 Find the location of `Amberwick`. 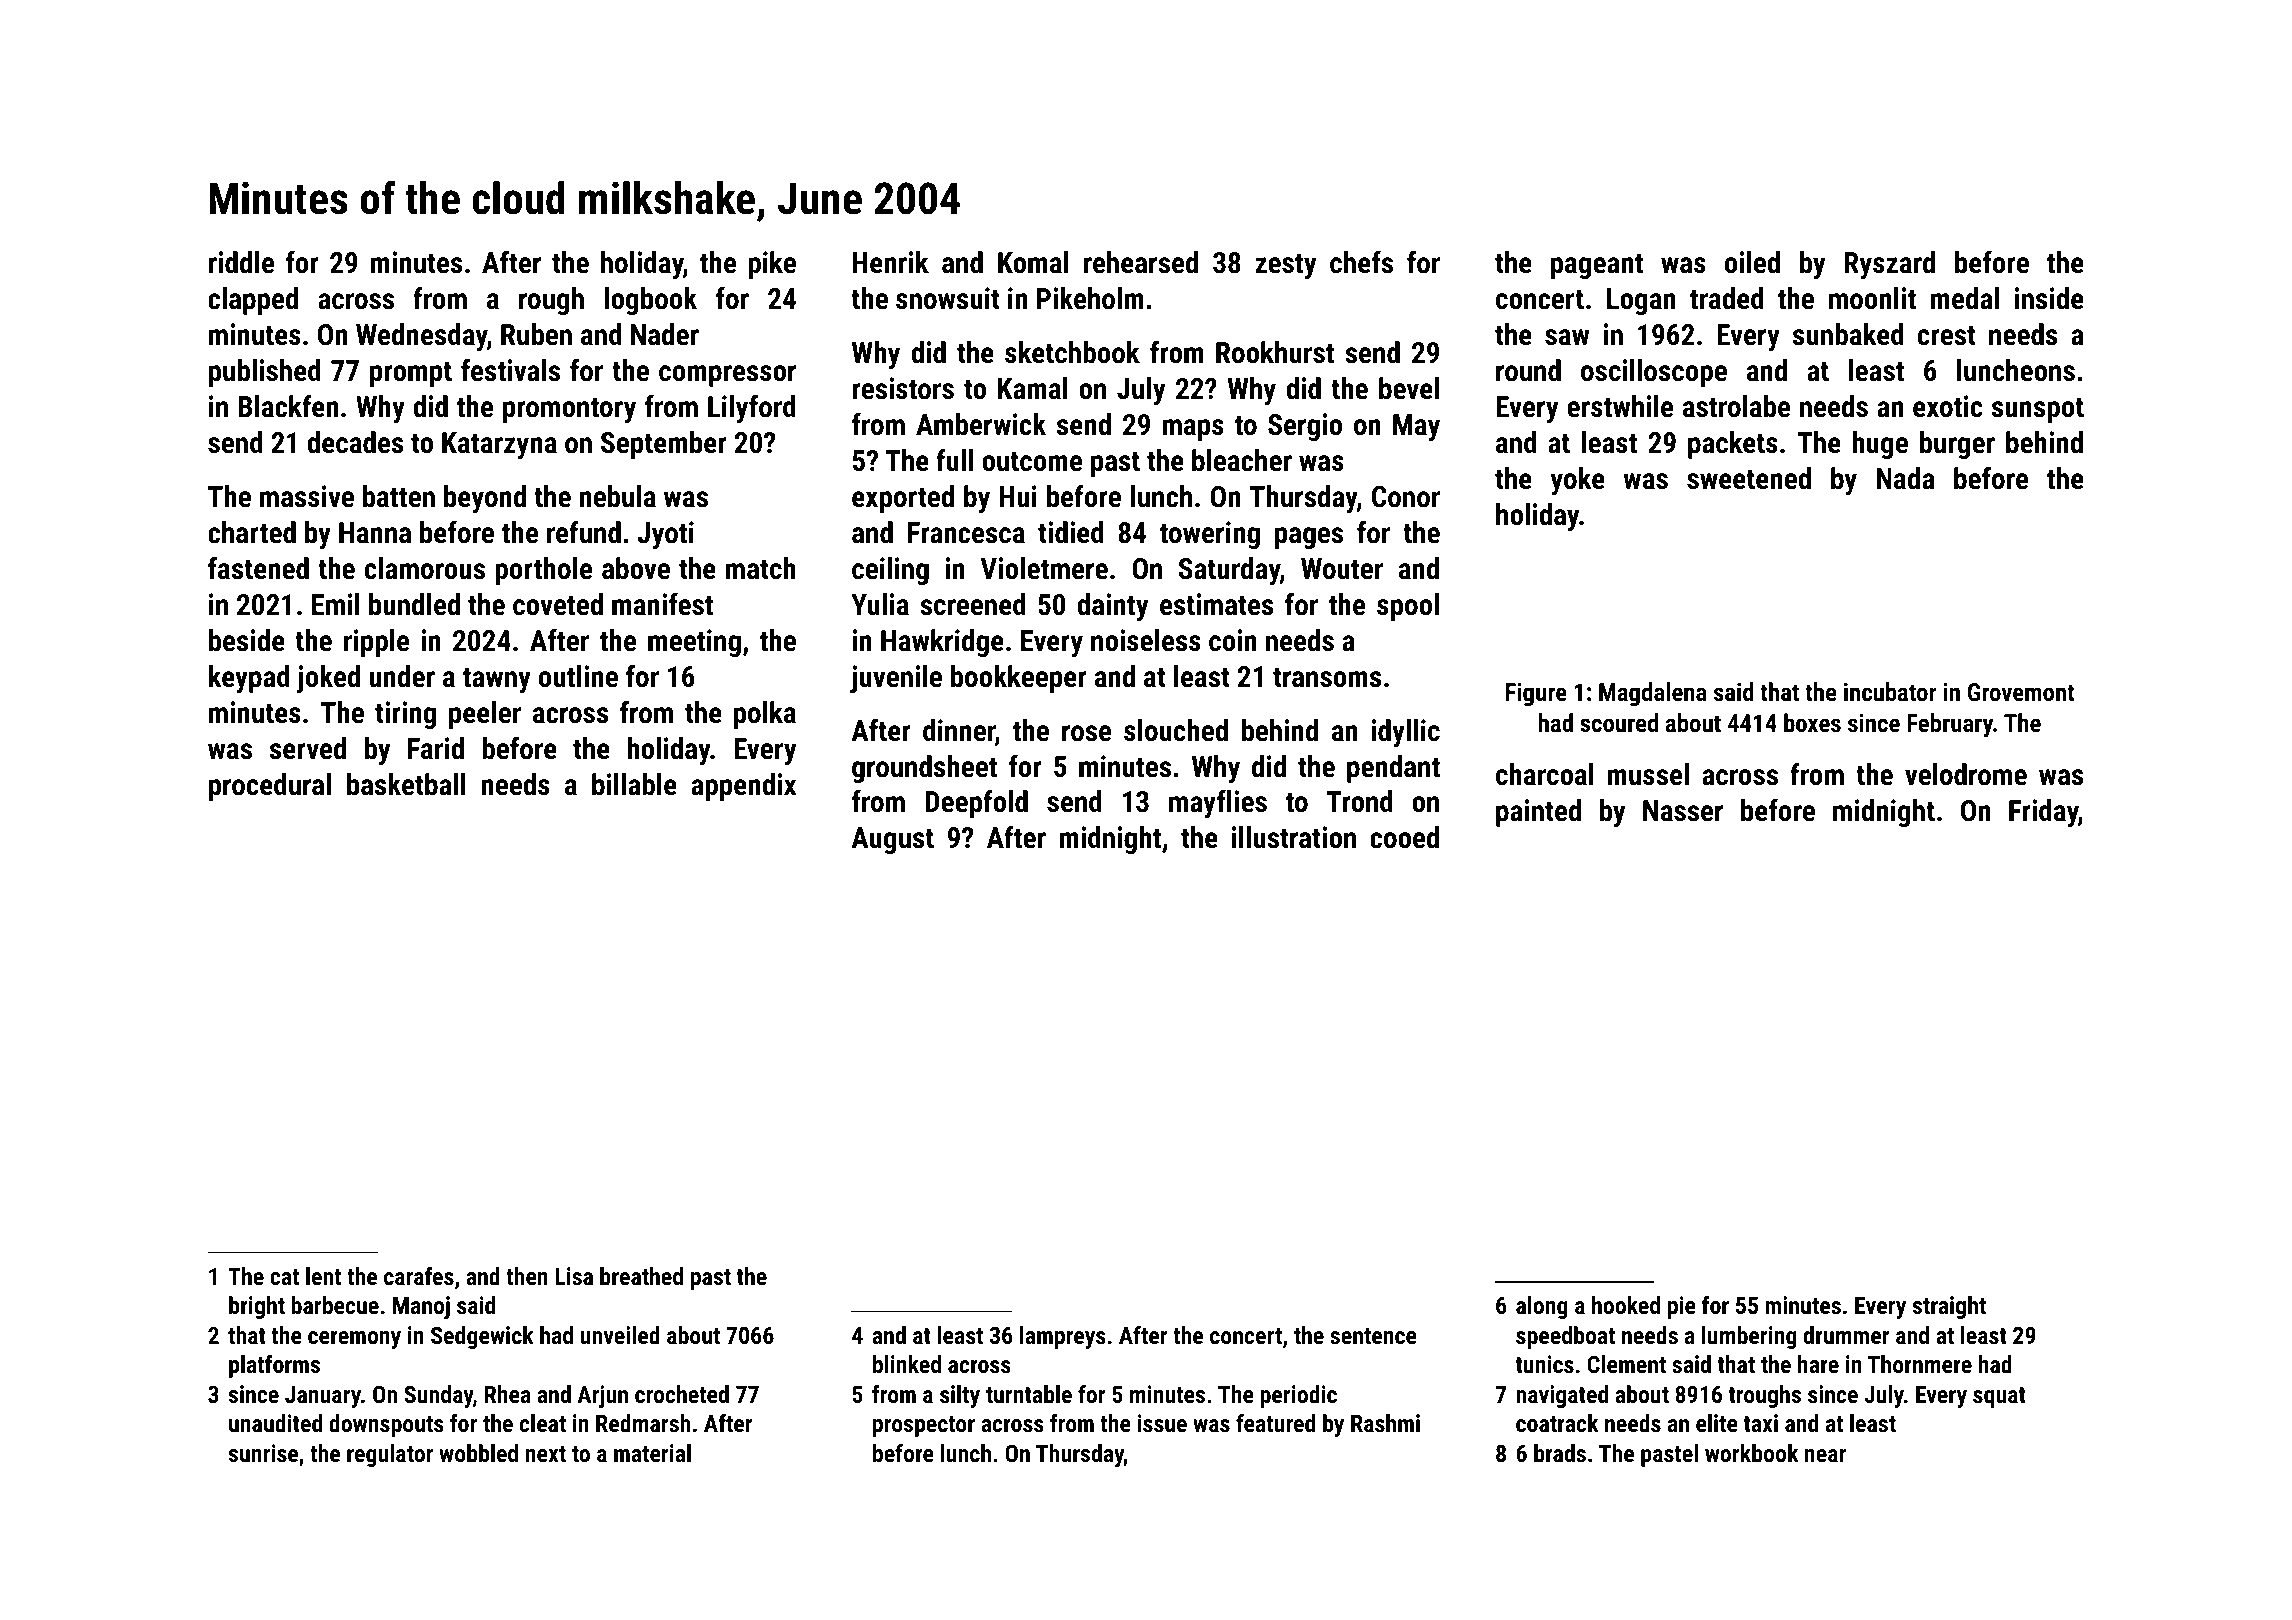

Amberwick is located at coordinates (981, 424).
